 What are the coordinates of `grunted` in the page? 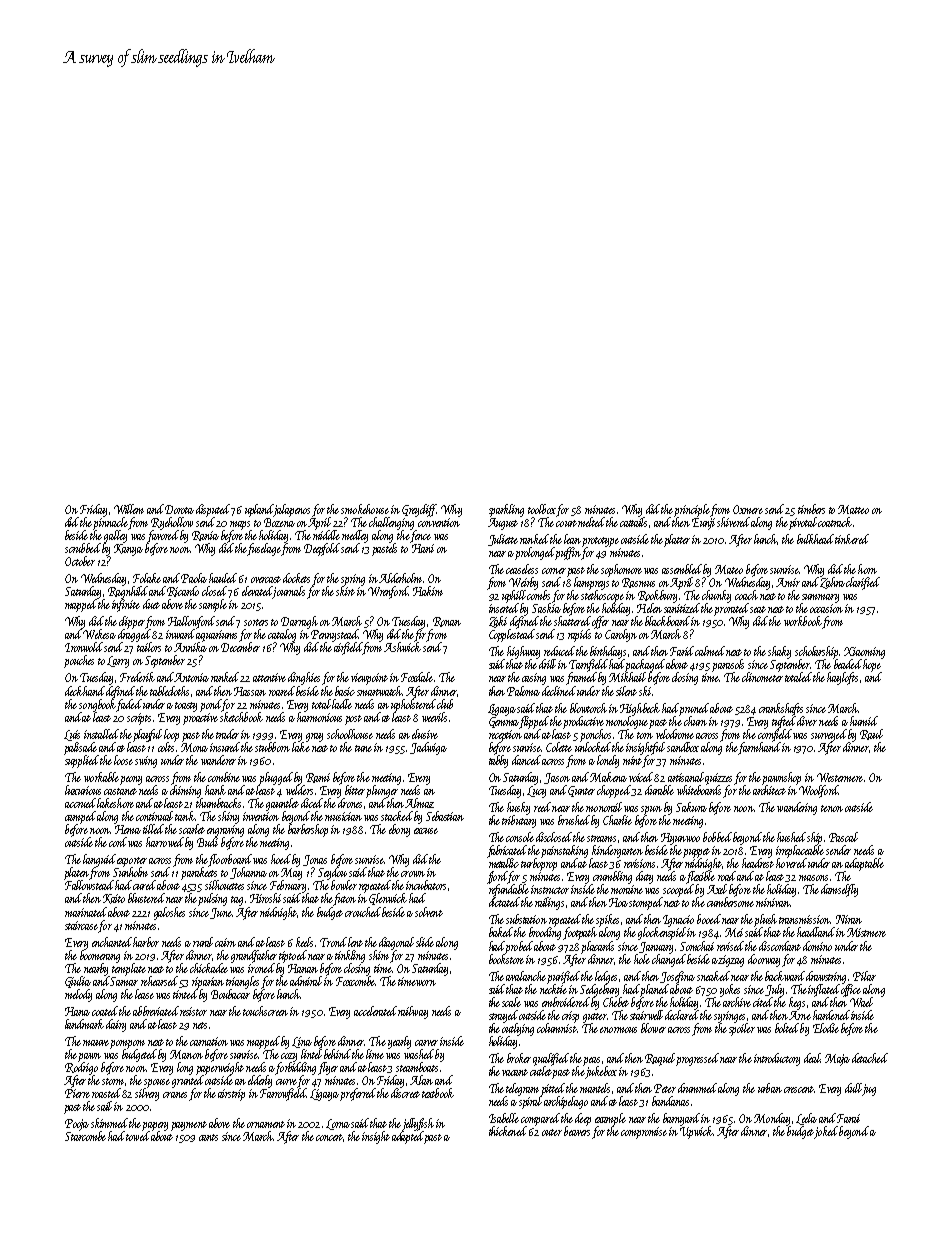 It's located at (188, 1081).
